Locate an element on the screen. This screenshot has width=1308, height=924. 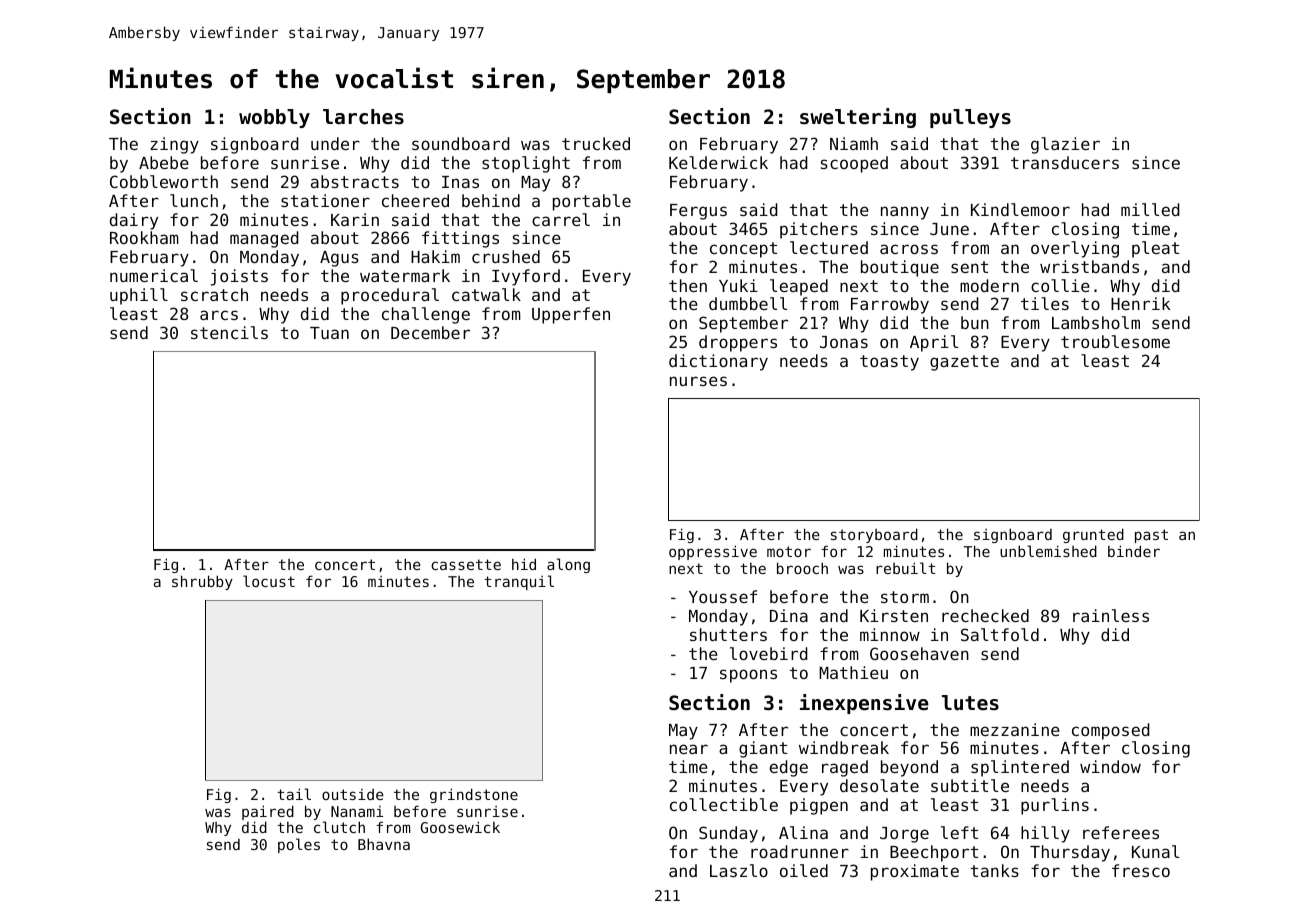
purlins is located at coordinates (1055, 806).
